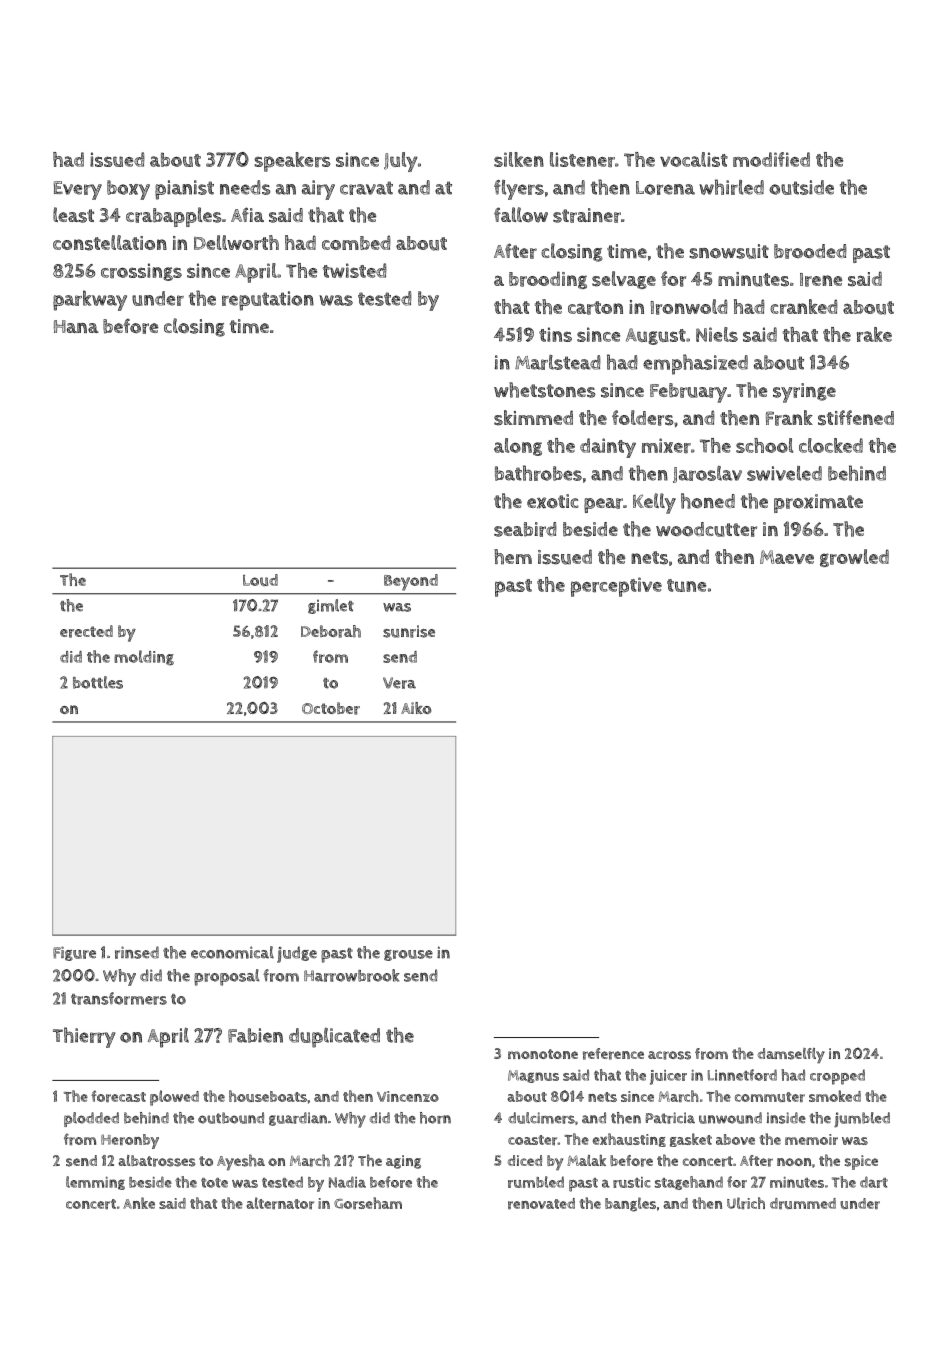 Image resolution: width=950 pixels, height=1349 pixels. I want to click on tins, so click(555, 334).
